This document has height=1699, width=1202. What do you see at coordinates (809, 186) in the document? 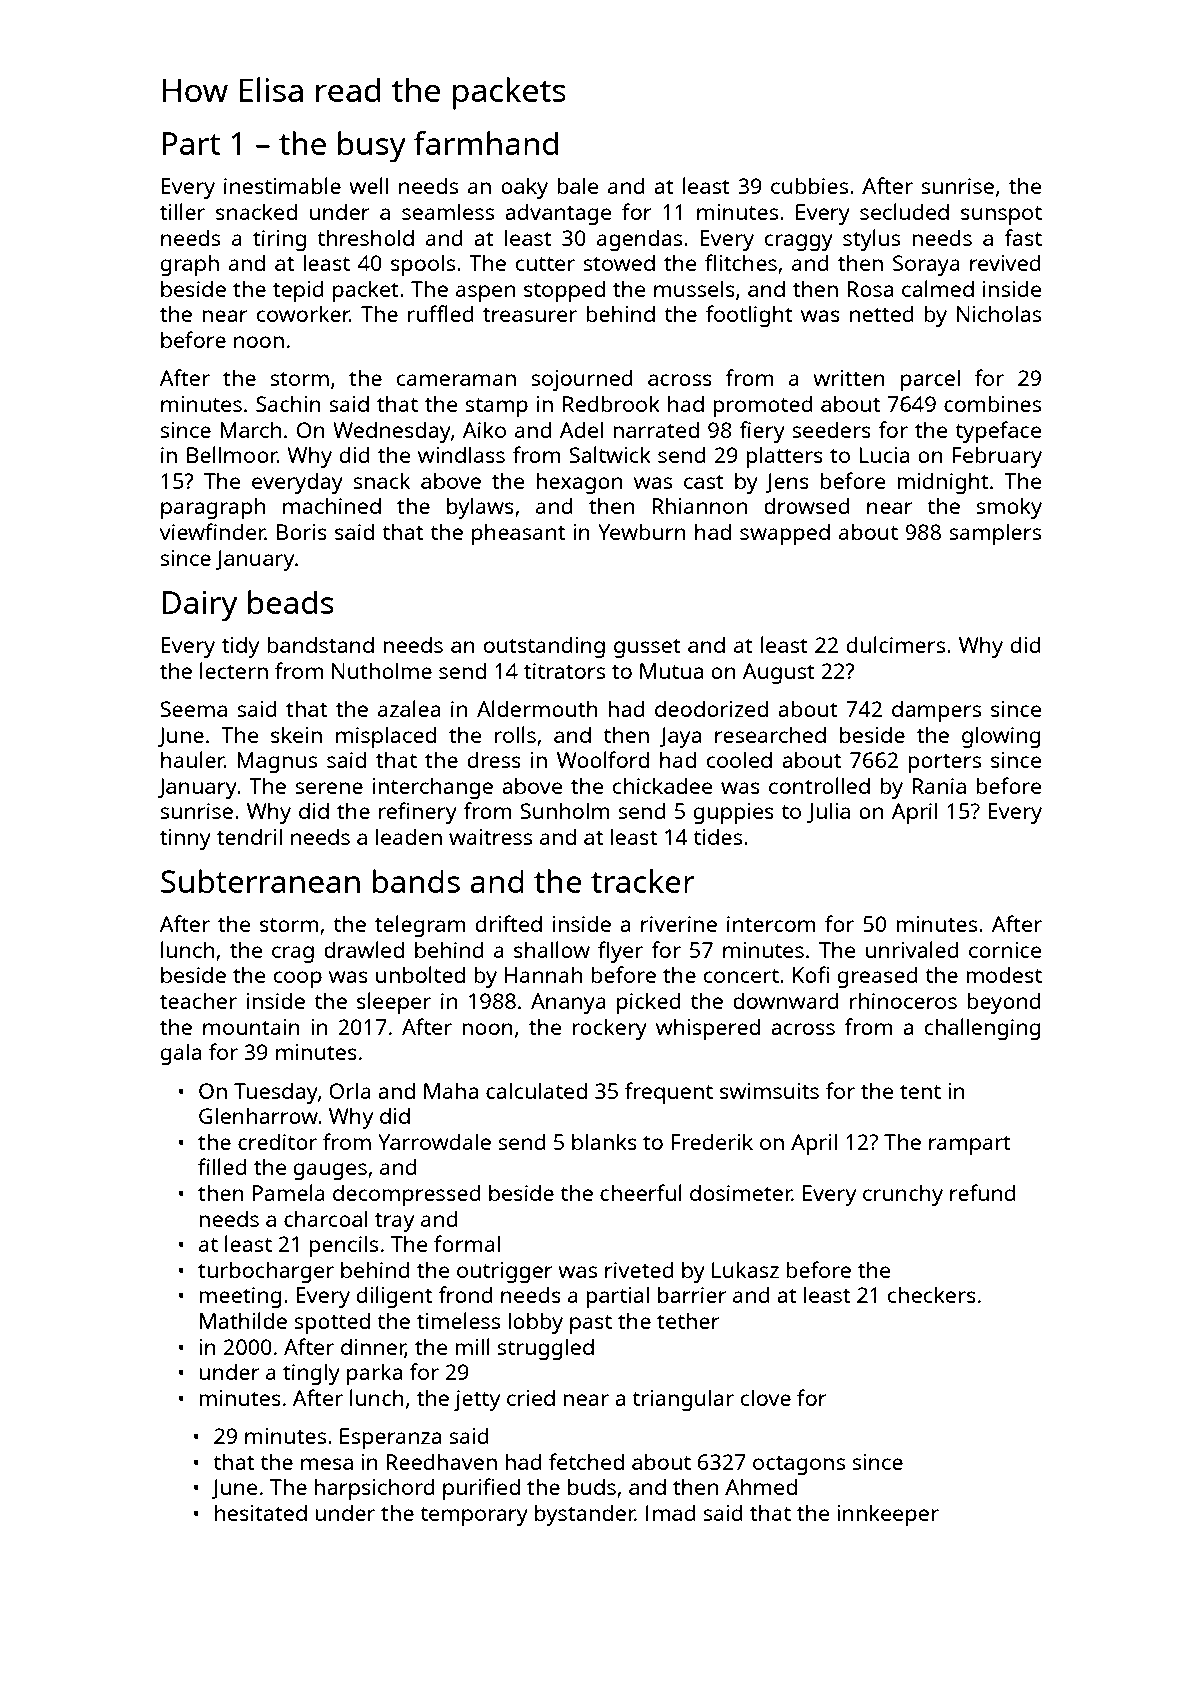
I see `cubbies` at bounding box center [809, 186].
